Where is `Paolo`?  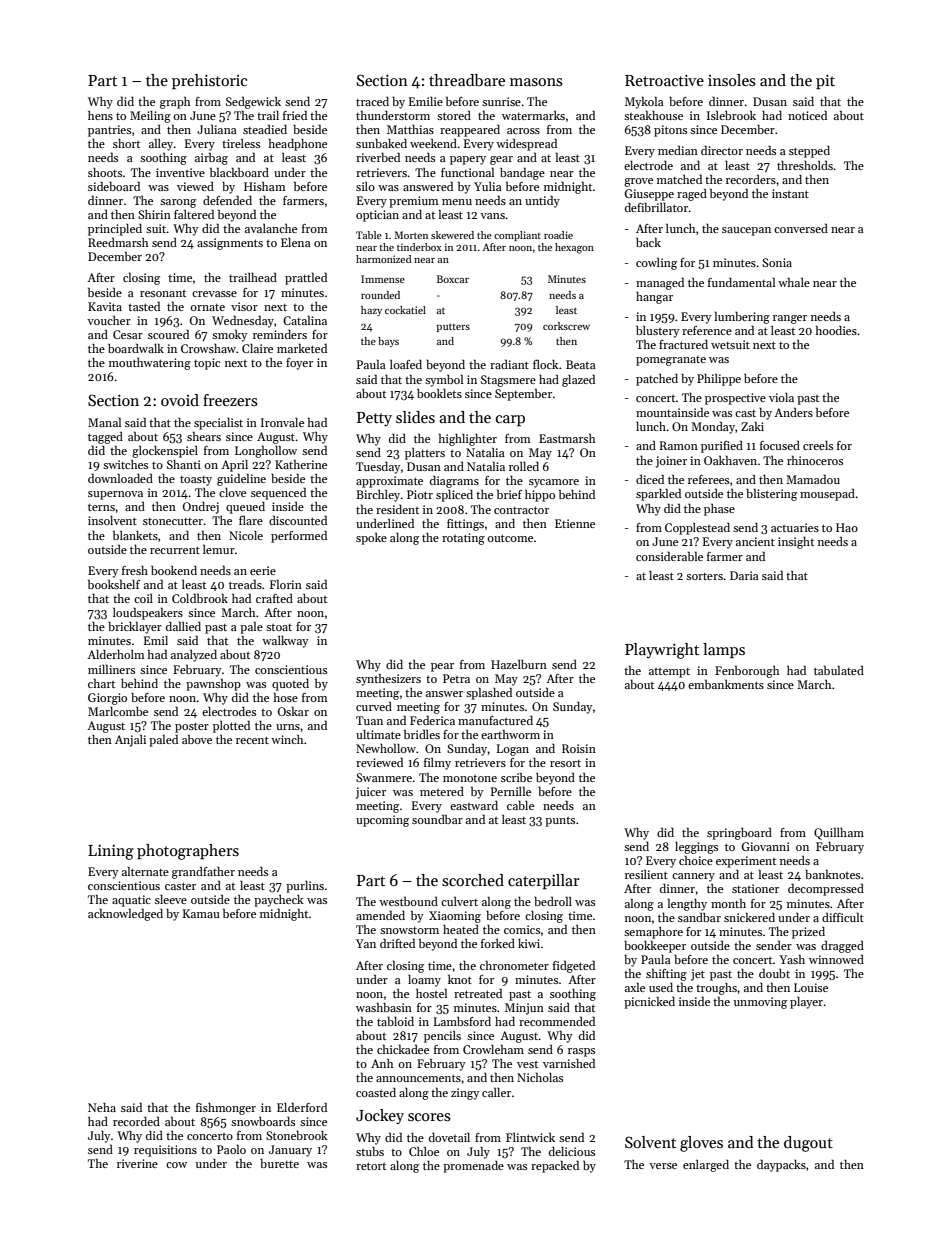 Paolo is located at coordinates (231, 1149).
